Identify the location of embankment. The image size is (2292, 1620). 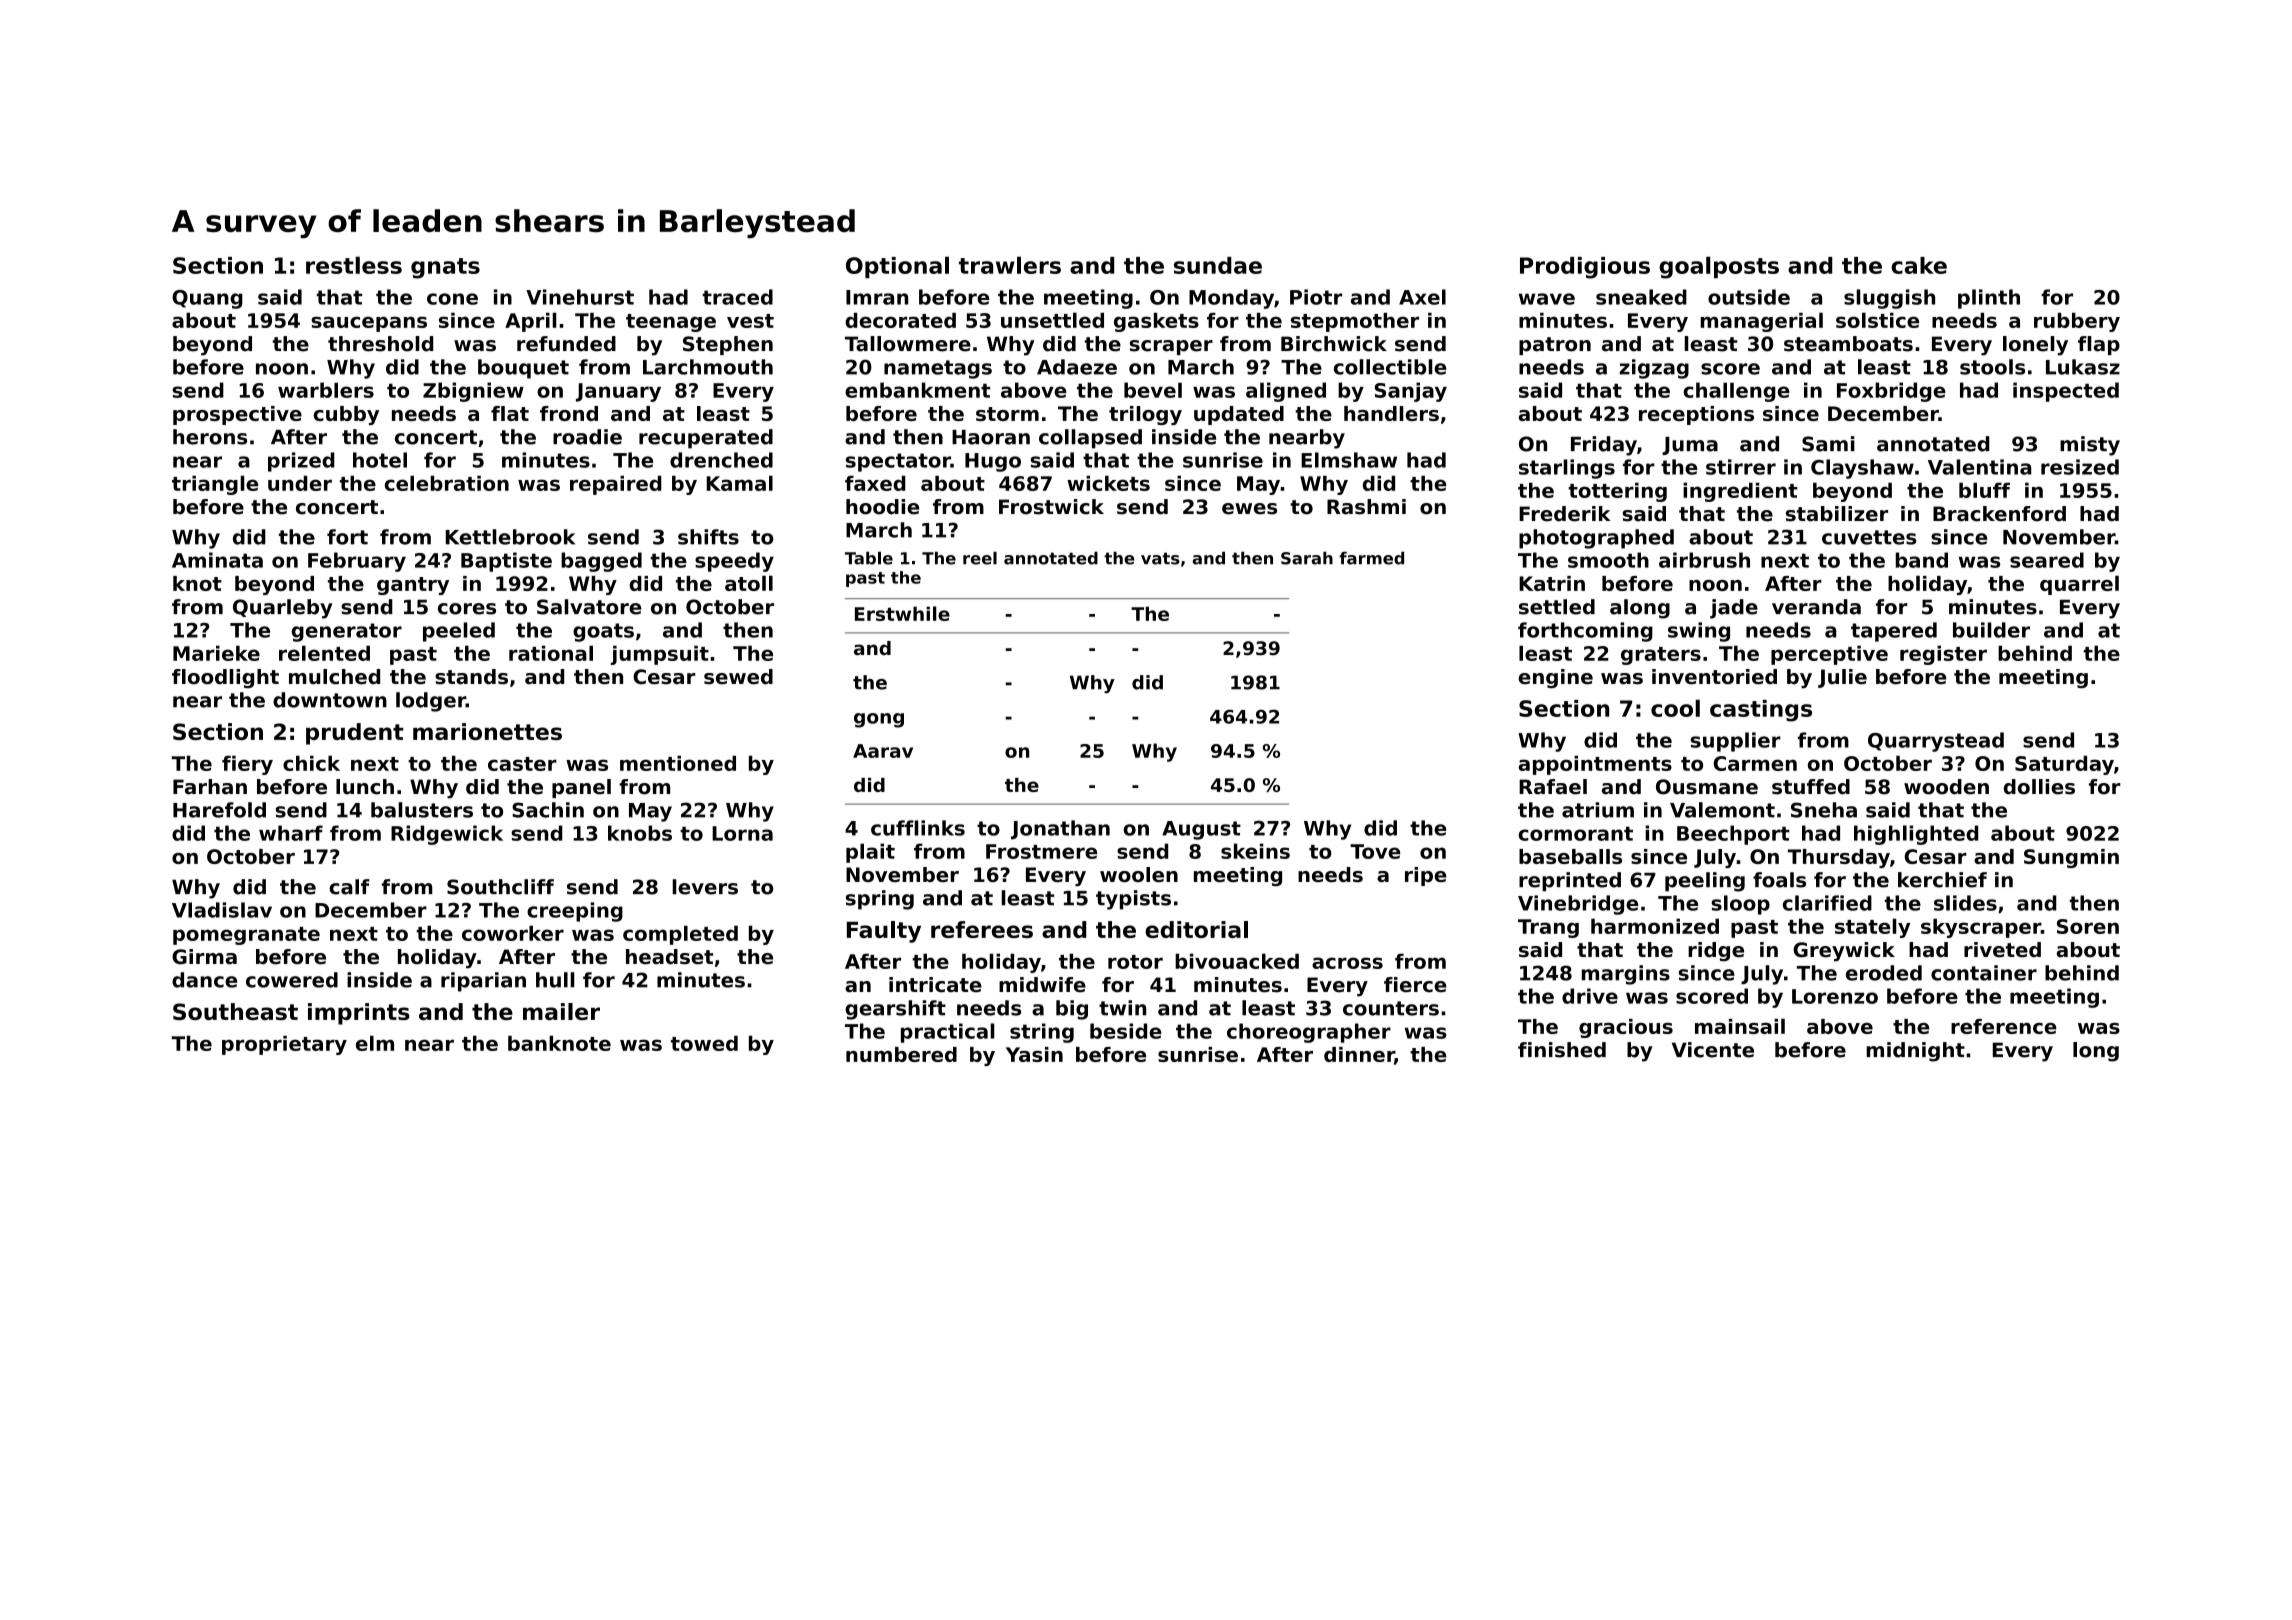
(917, 390).
